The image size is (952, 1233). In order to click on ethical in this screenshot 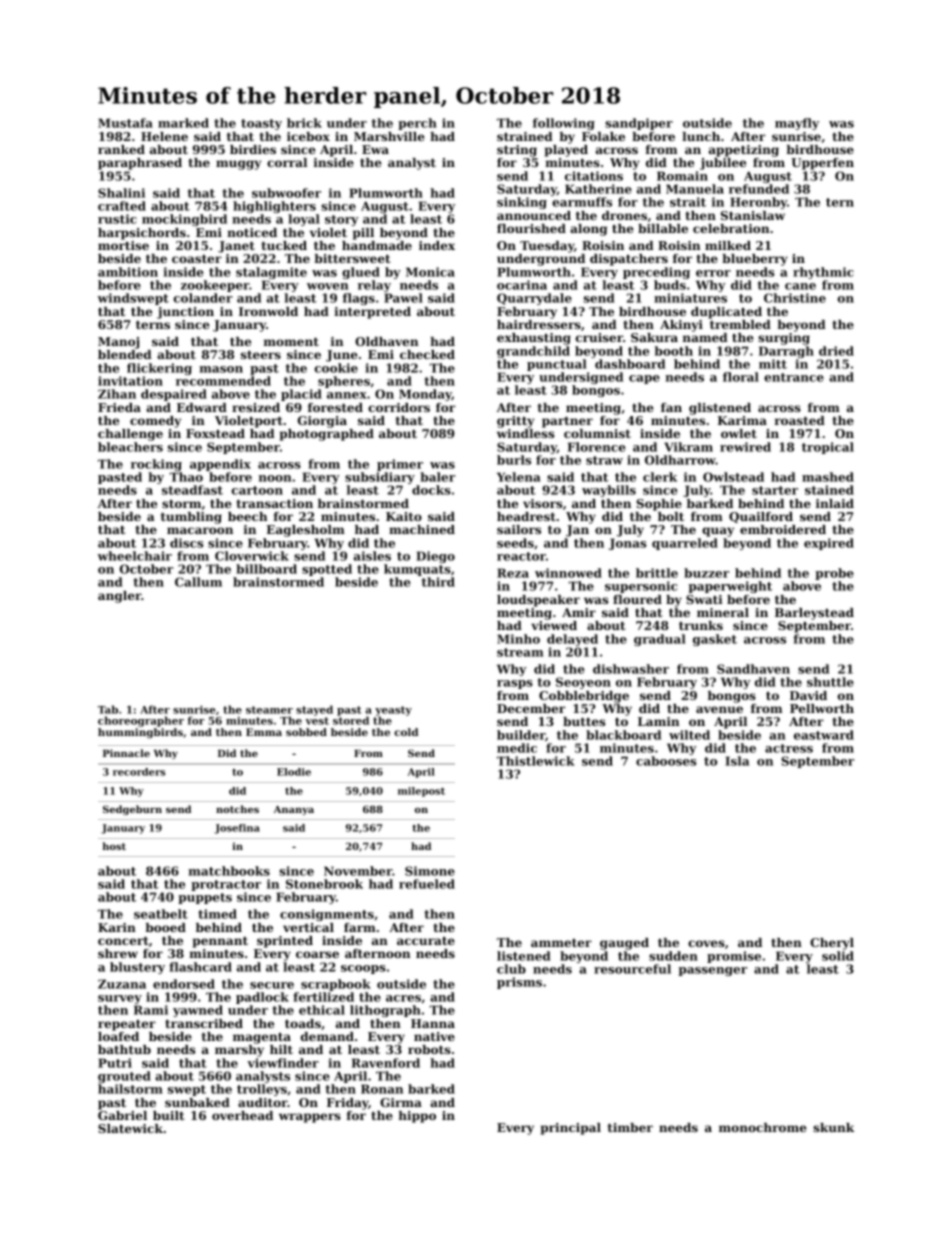, I will do `click(322, 1010)`.
